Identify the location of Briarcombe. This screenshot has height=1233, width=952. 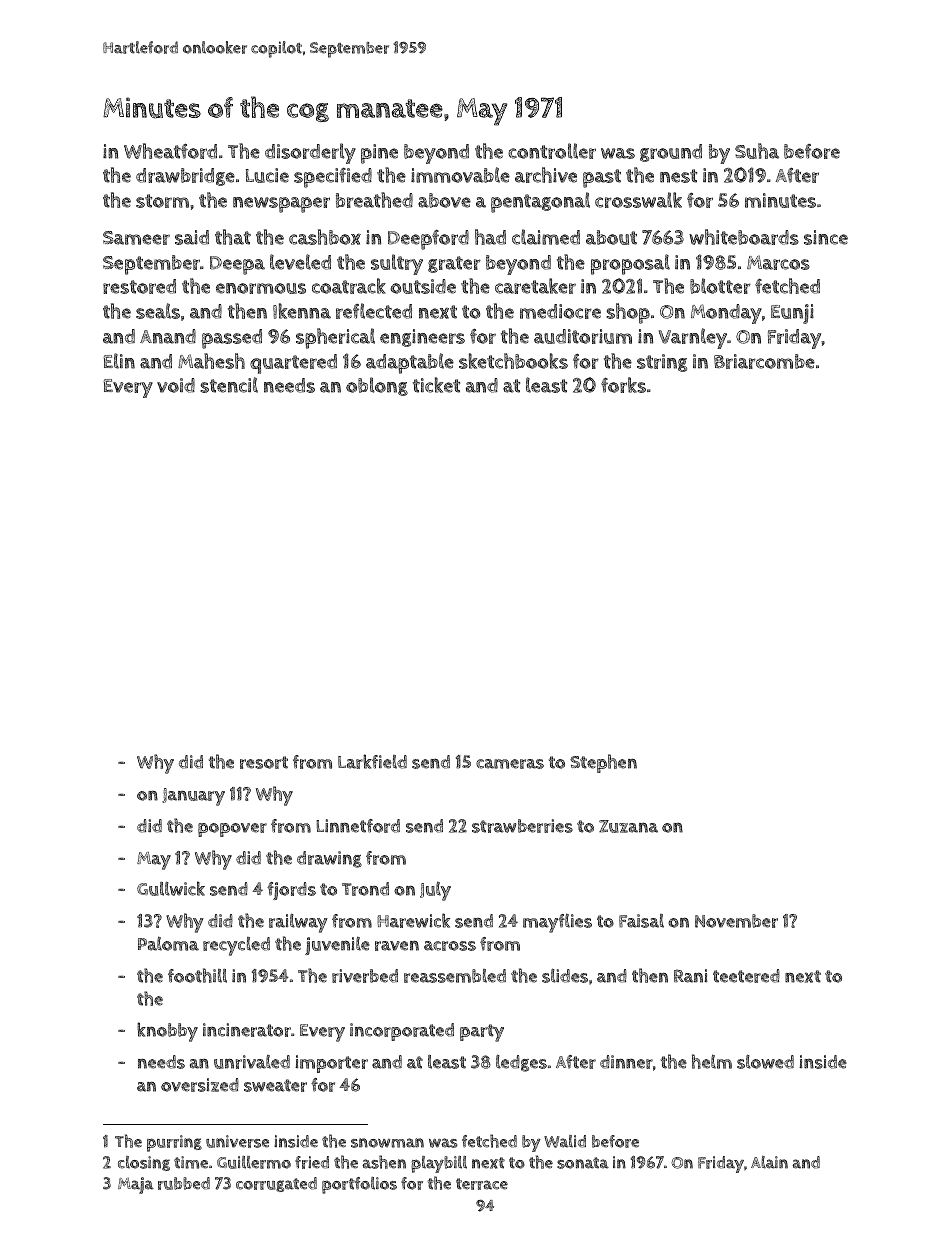
(764, 361).
